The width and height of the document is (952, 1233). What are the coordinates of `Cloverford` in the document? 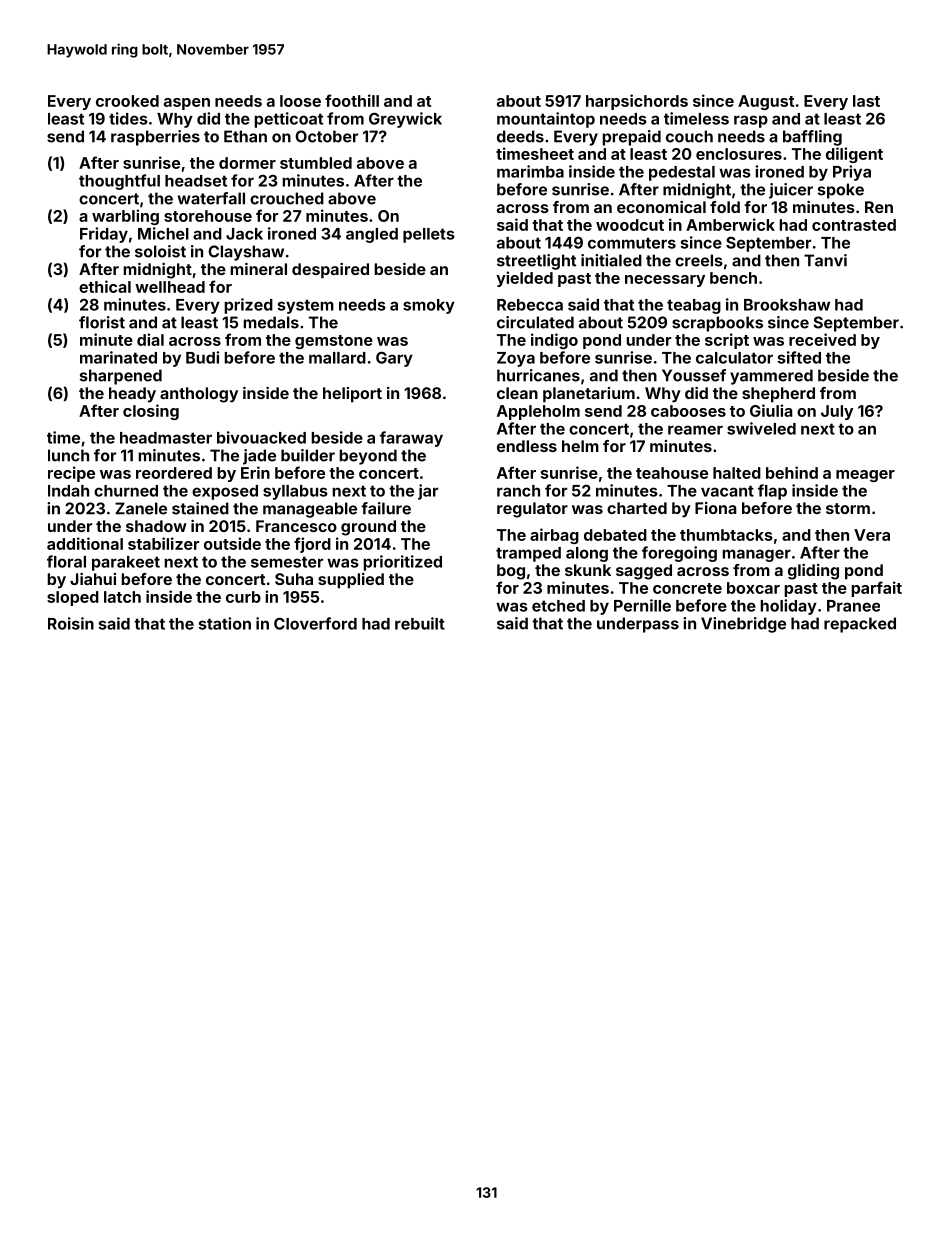 It's located at (315, 623).
